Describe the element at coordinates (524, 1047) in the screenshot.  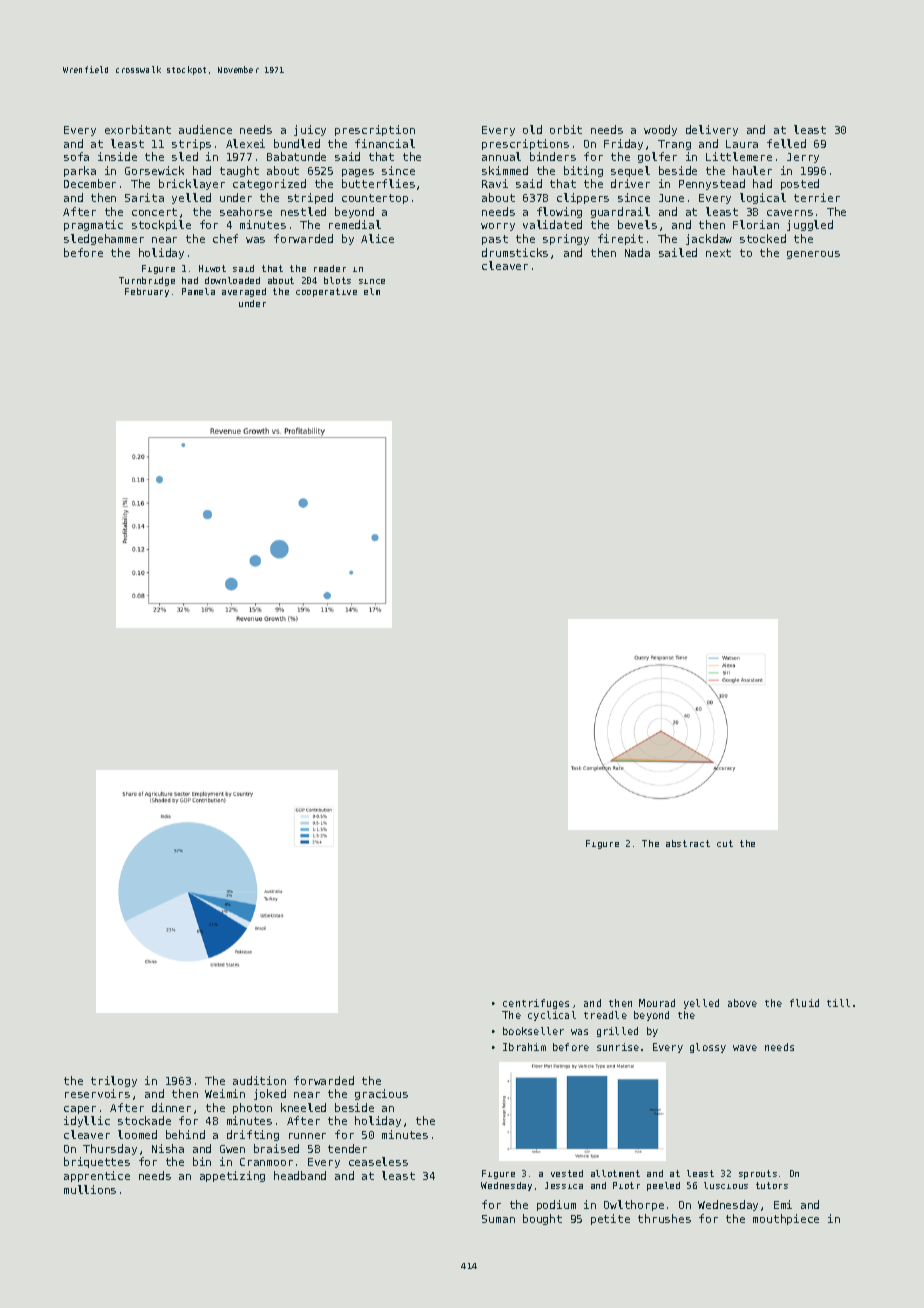
I see `Ibrahim` at that location.
